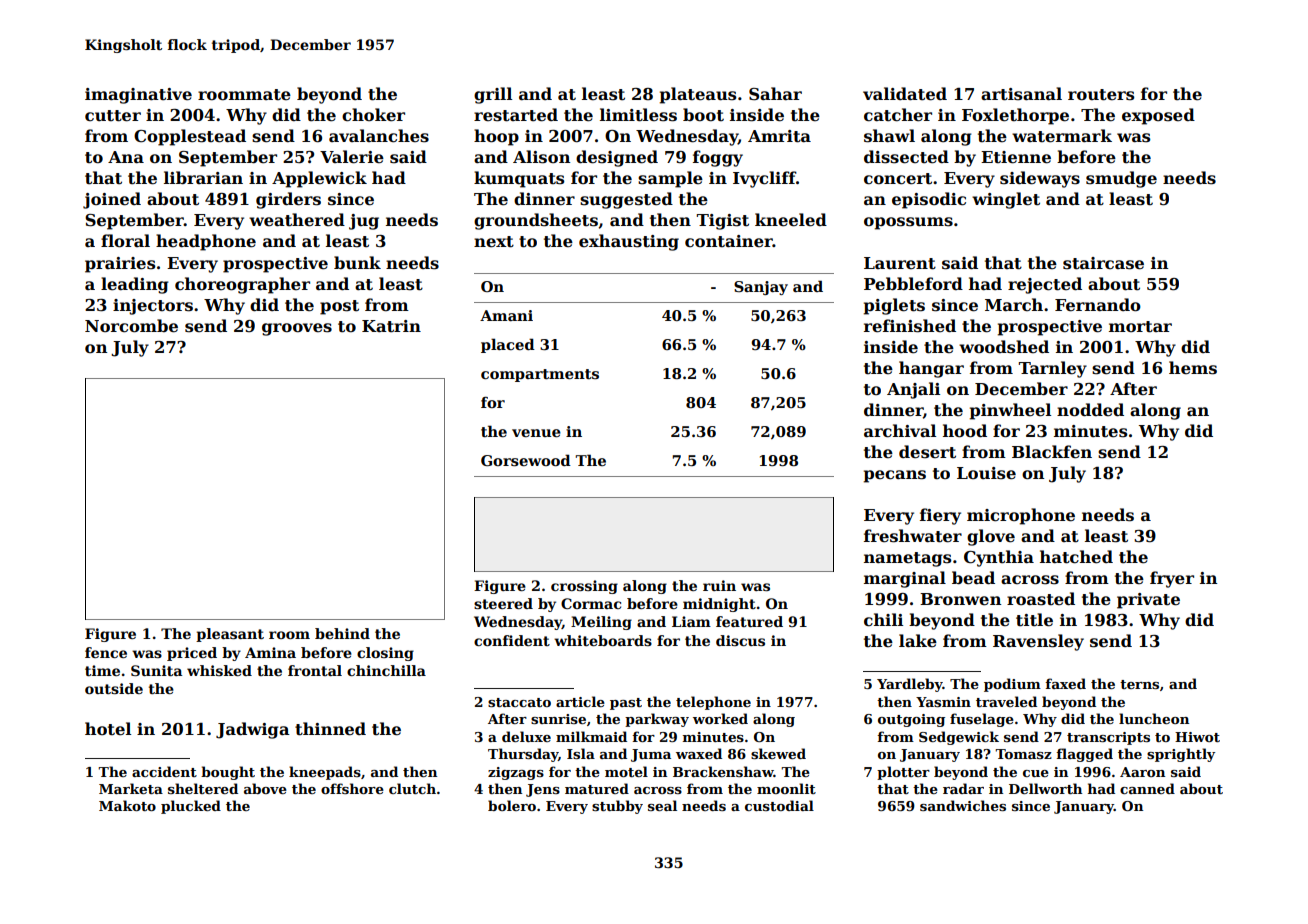 This document has width=1308, height=924. What do you see at coordinates (1121, 179) in the document?
I see `smudge` at bounding box center [1121, 179].
